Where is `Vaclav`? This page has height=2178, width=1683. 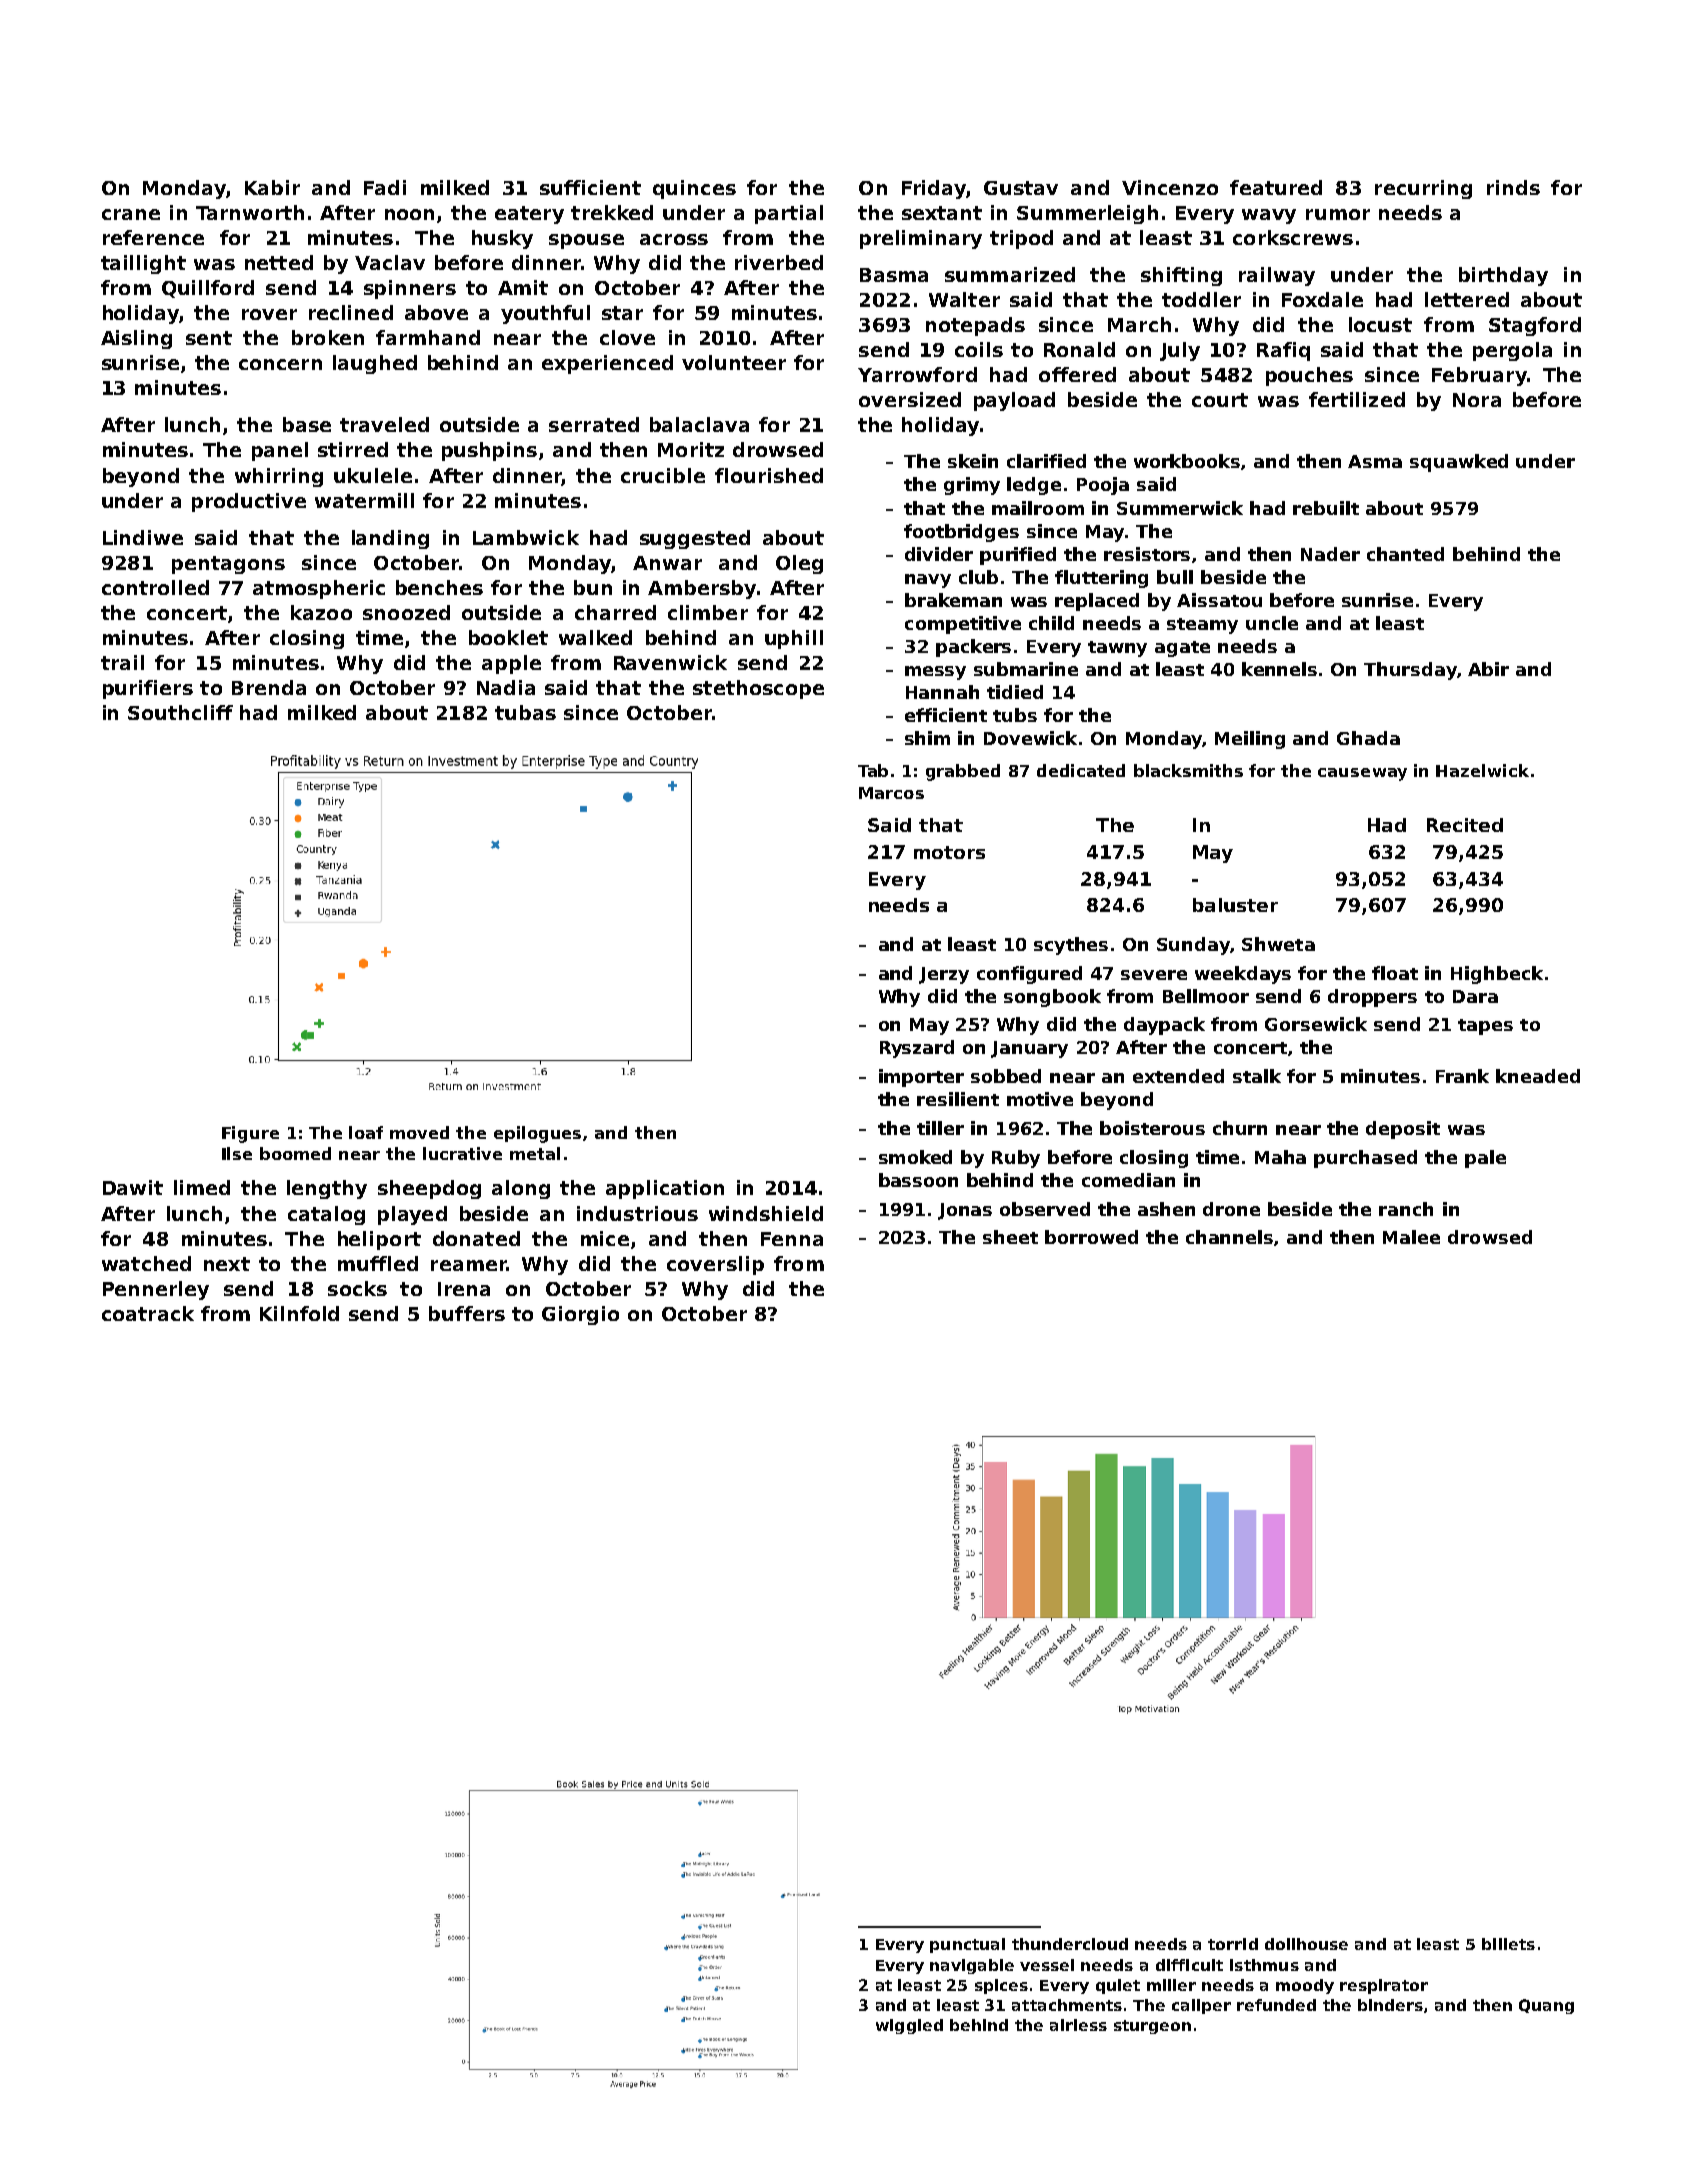
Vaclav is located at coordinates (390, 262).
